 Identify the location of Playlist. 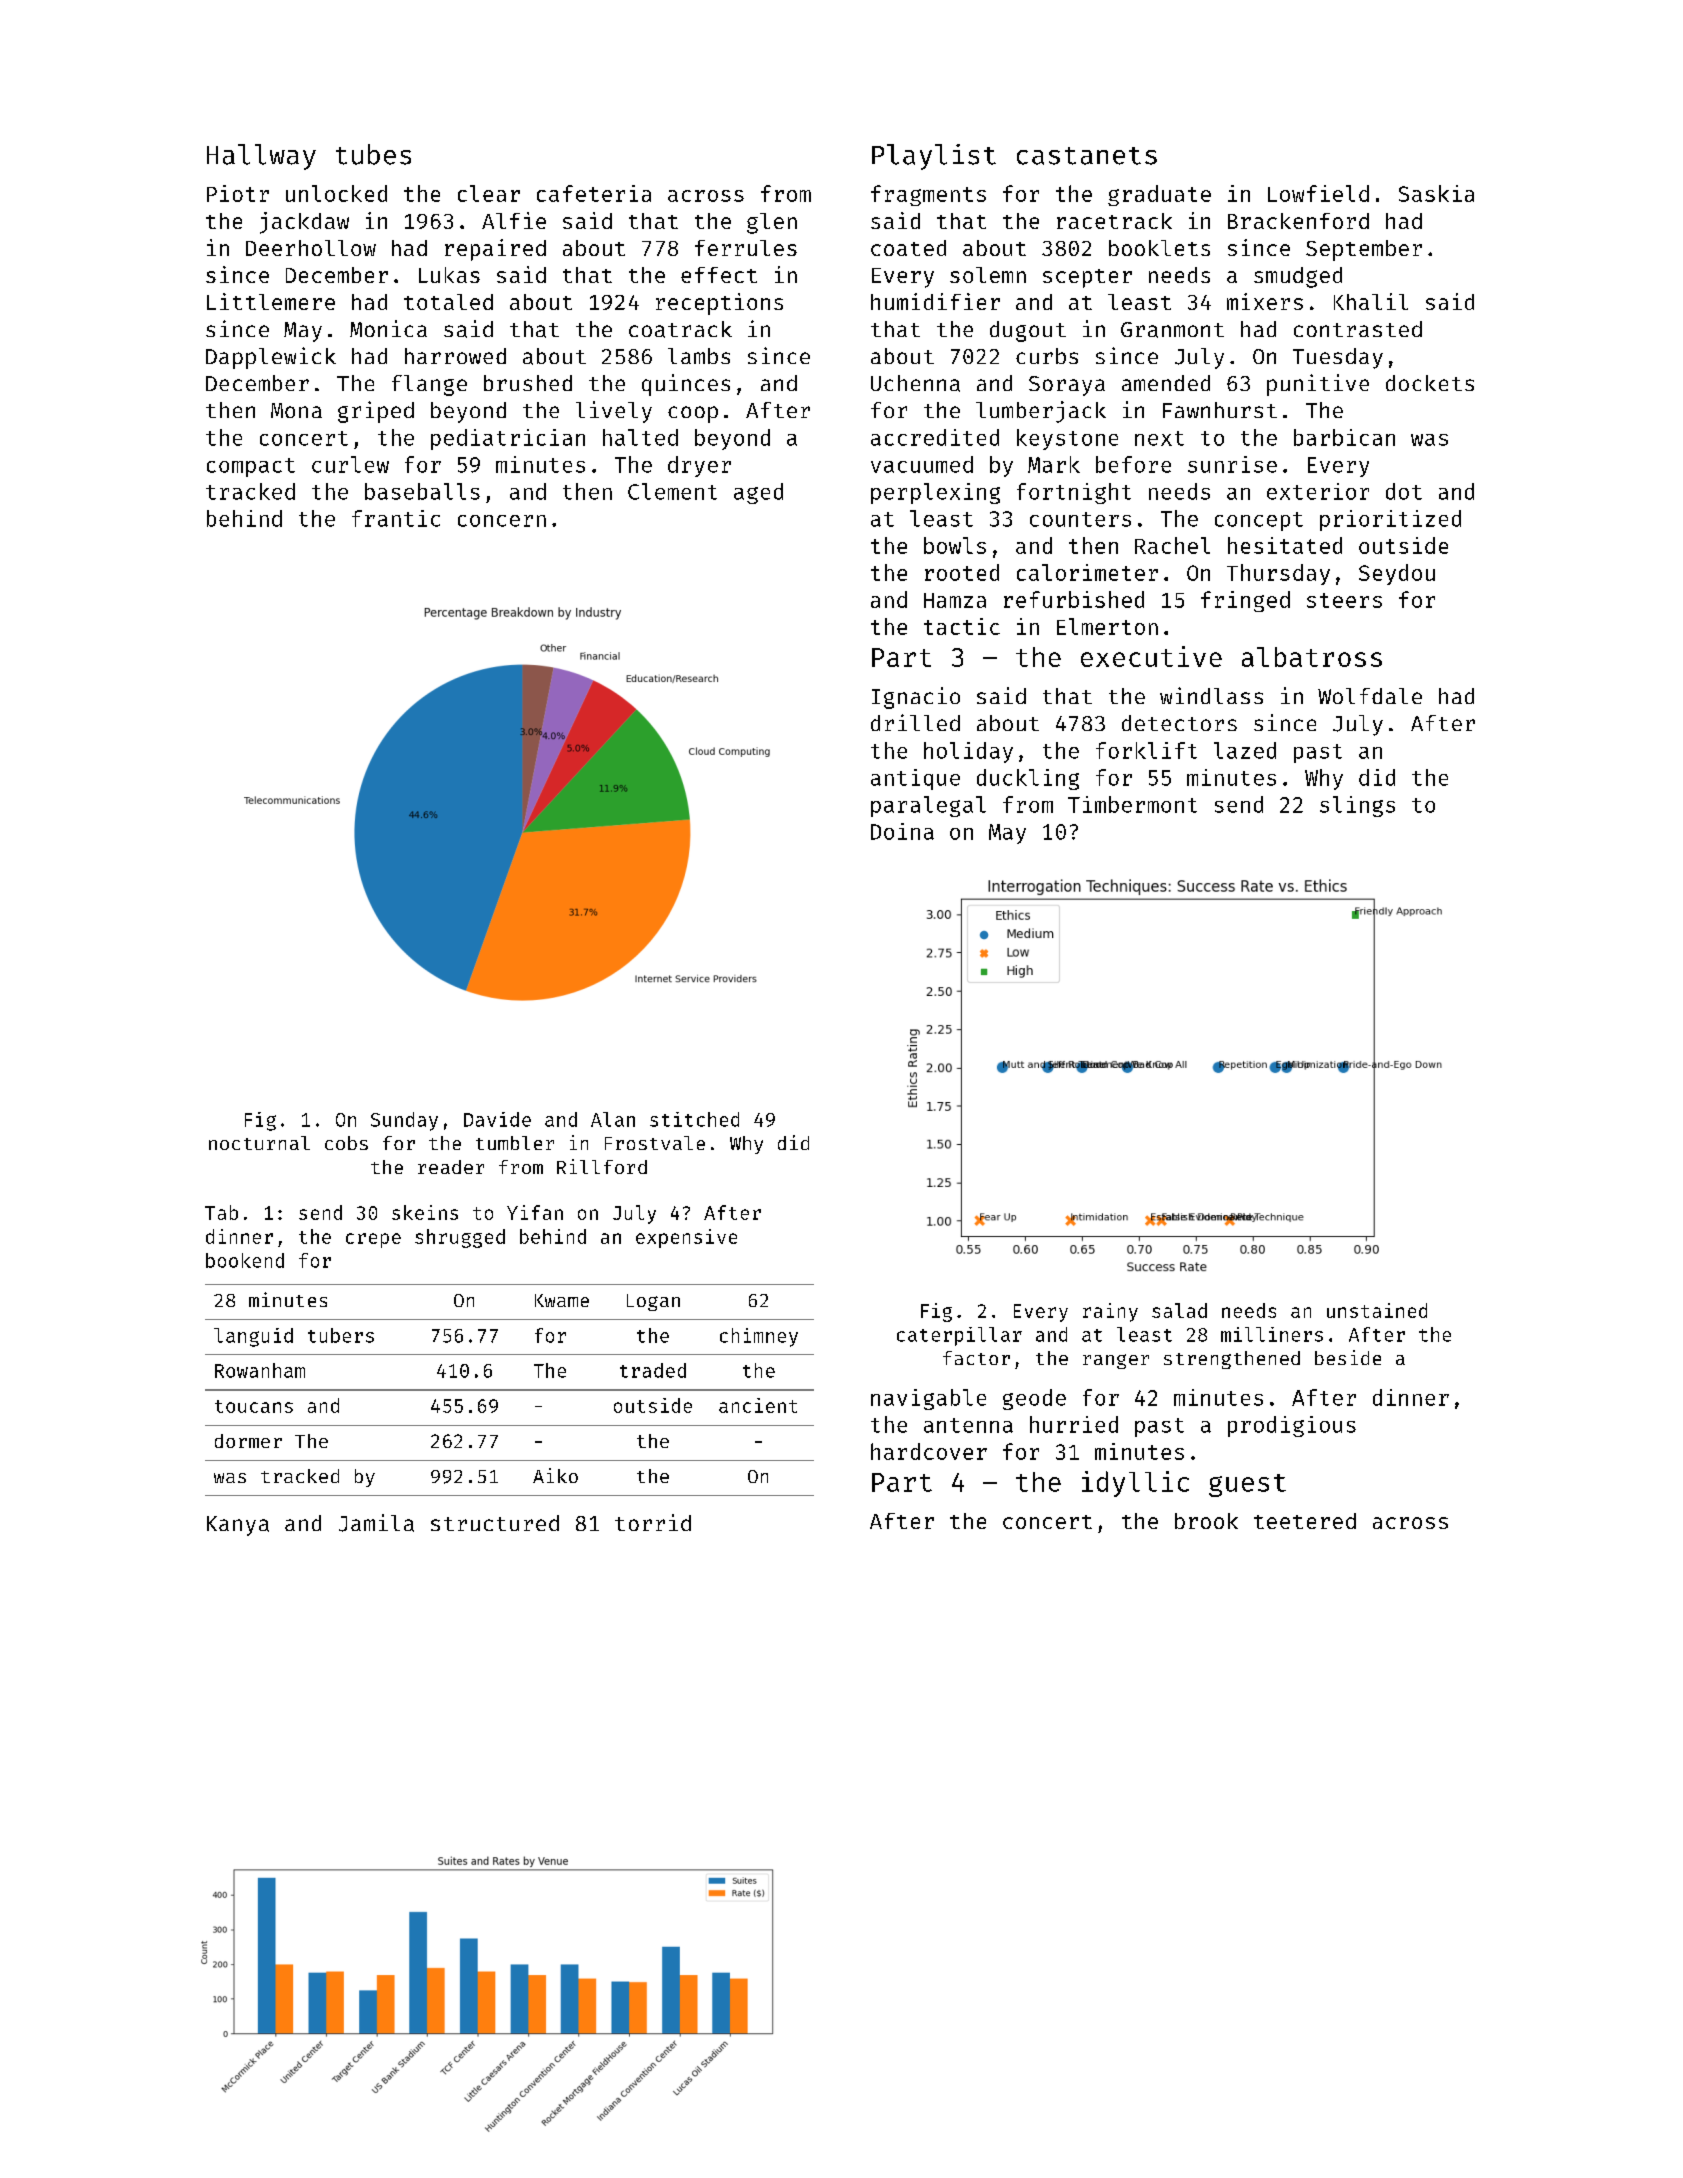
(934, 157).
